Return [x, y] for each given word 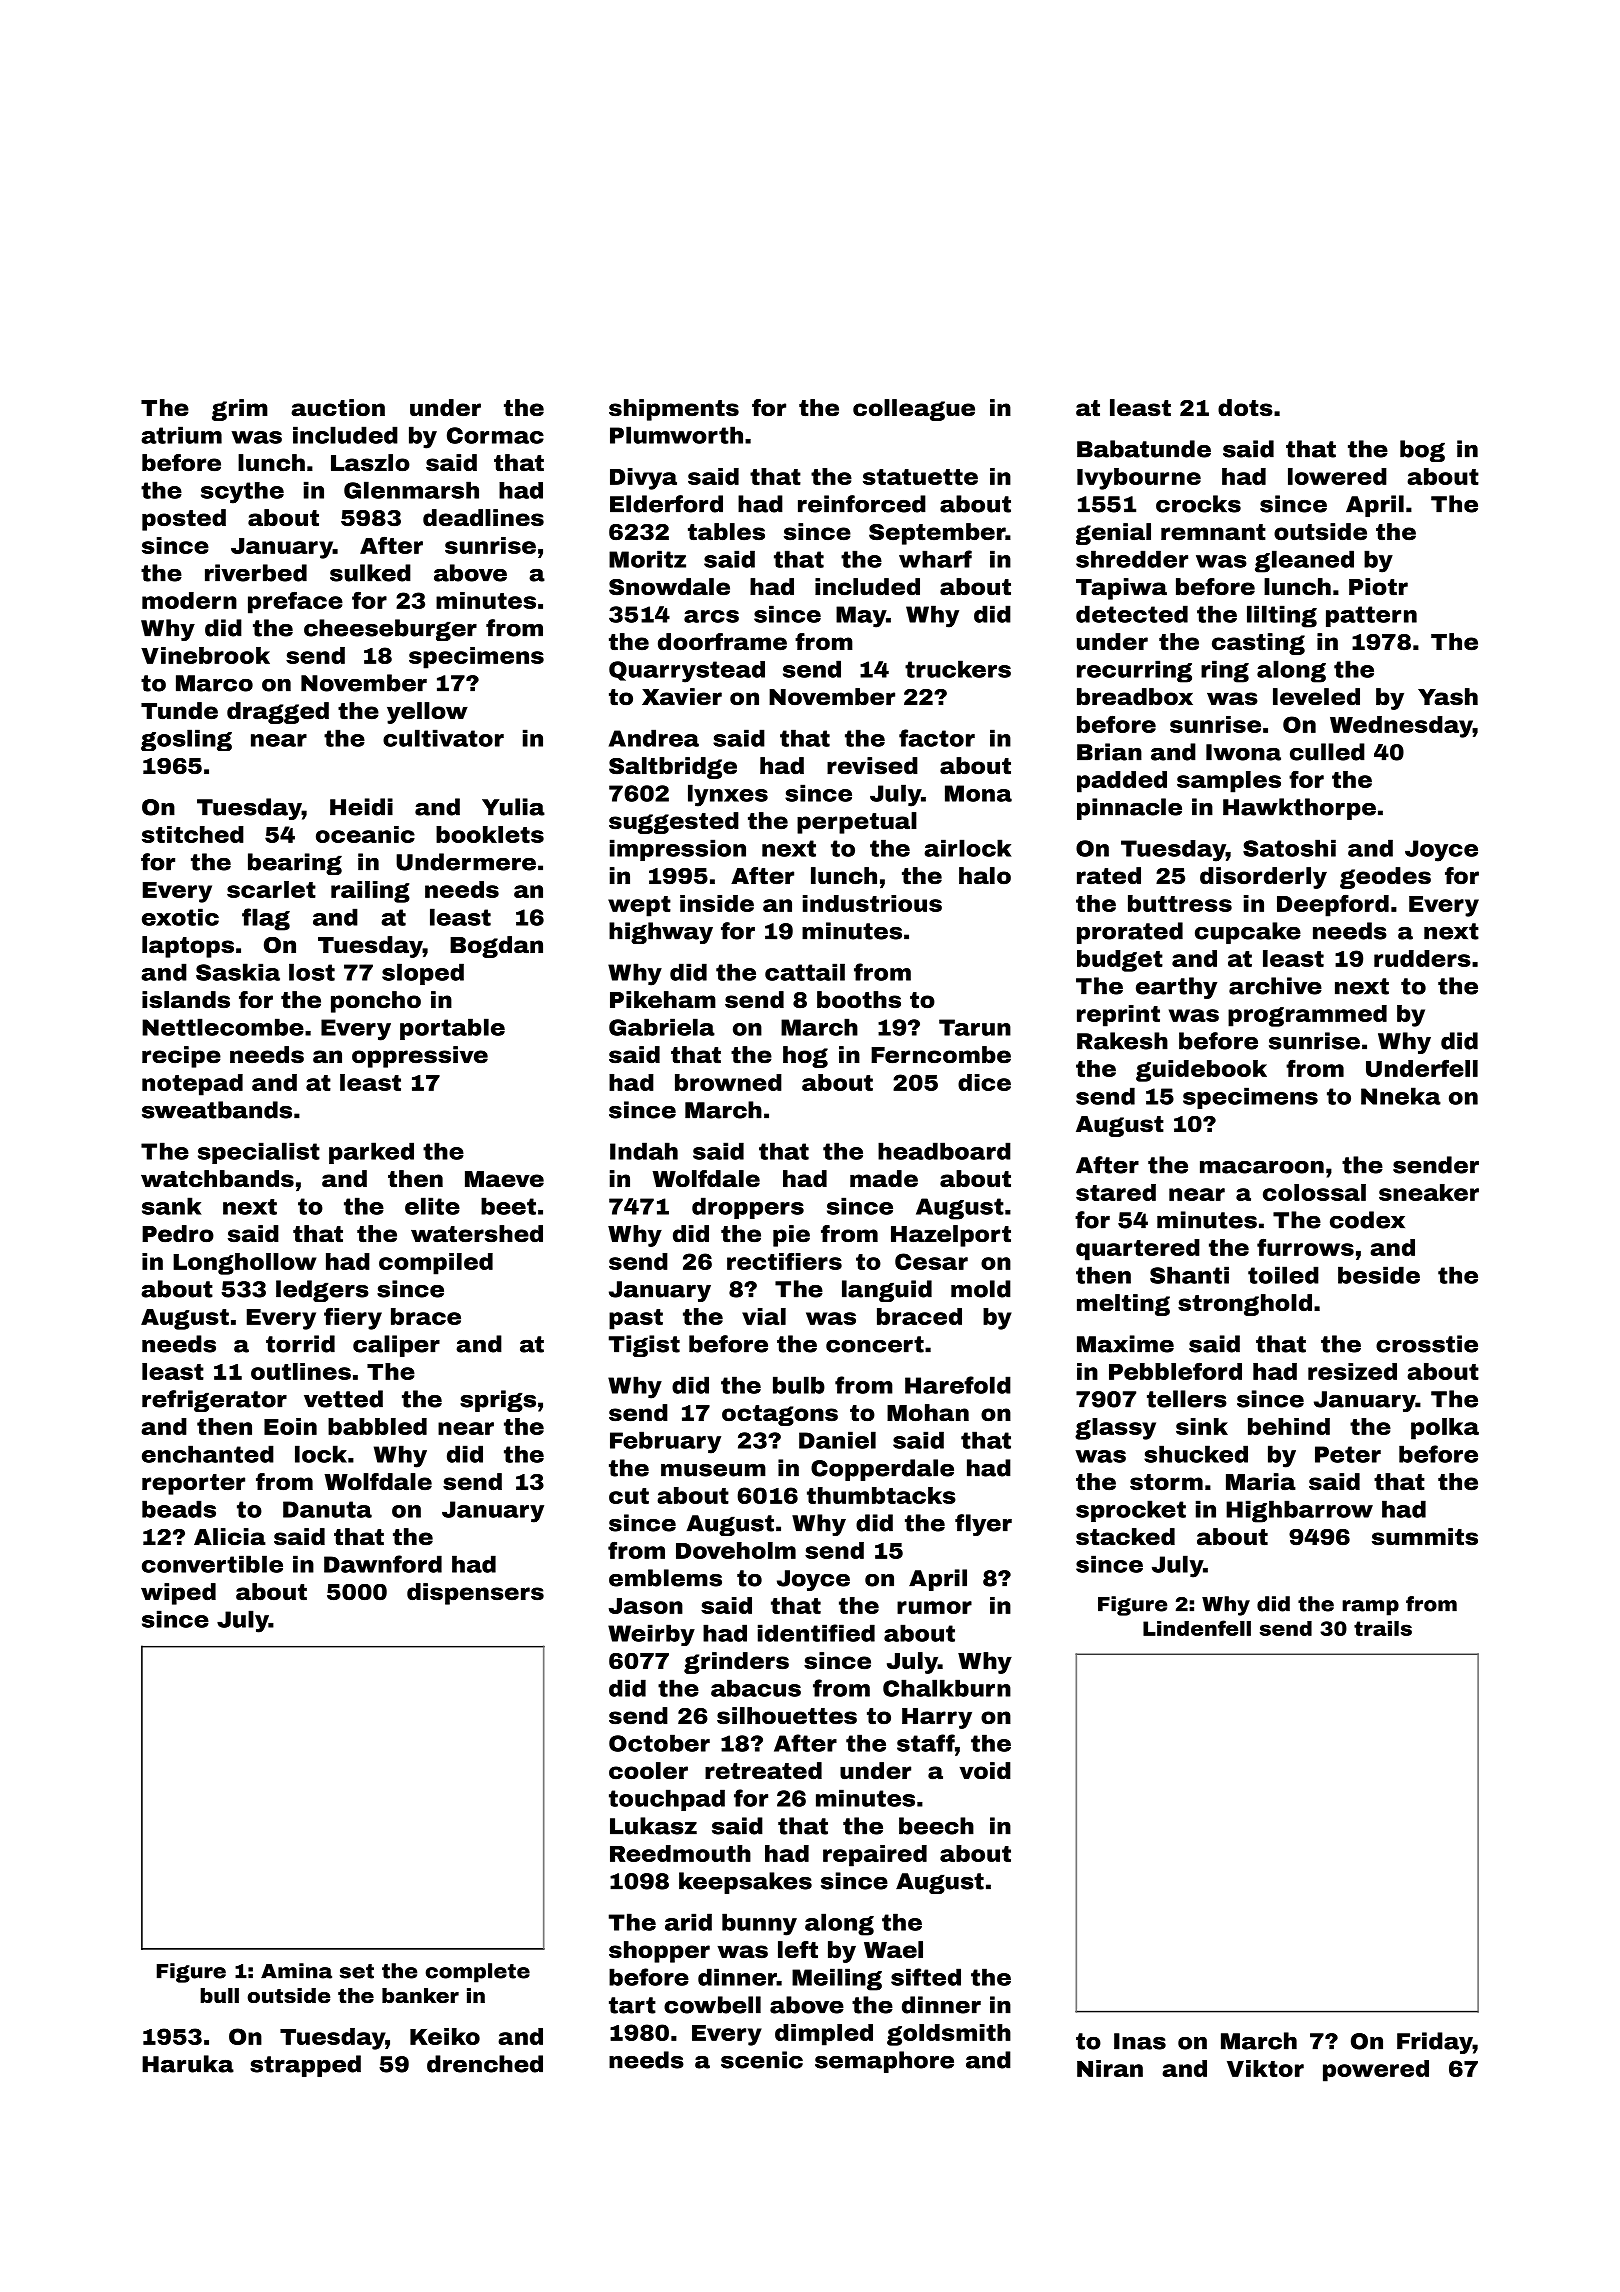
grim [240, 410]
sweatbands [217, 1110]
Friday [1435, 2043]
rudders [1422, 958]
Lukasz [653, 1826]
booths [859, 1000]
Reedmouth [680, 1853]
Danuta [327, 1509]
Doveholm [736, 1550]
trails [1383, 1628]
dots [1245, 408]
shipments [674, 410]
